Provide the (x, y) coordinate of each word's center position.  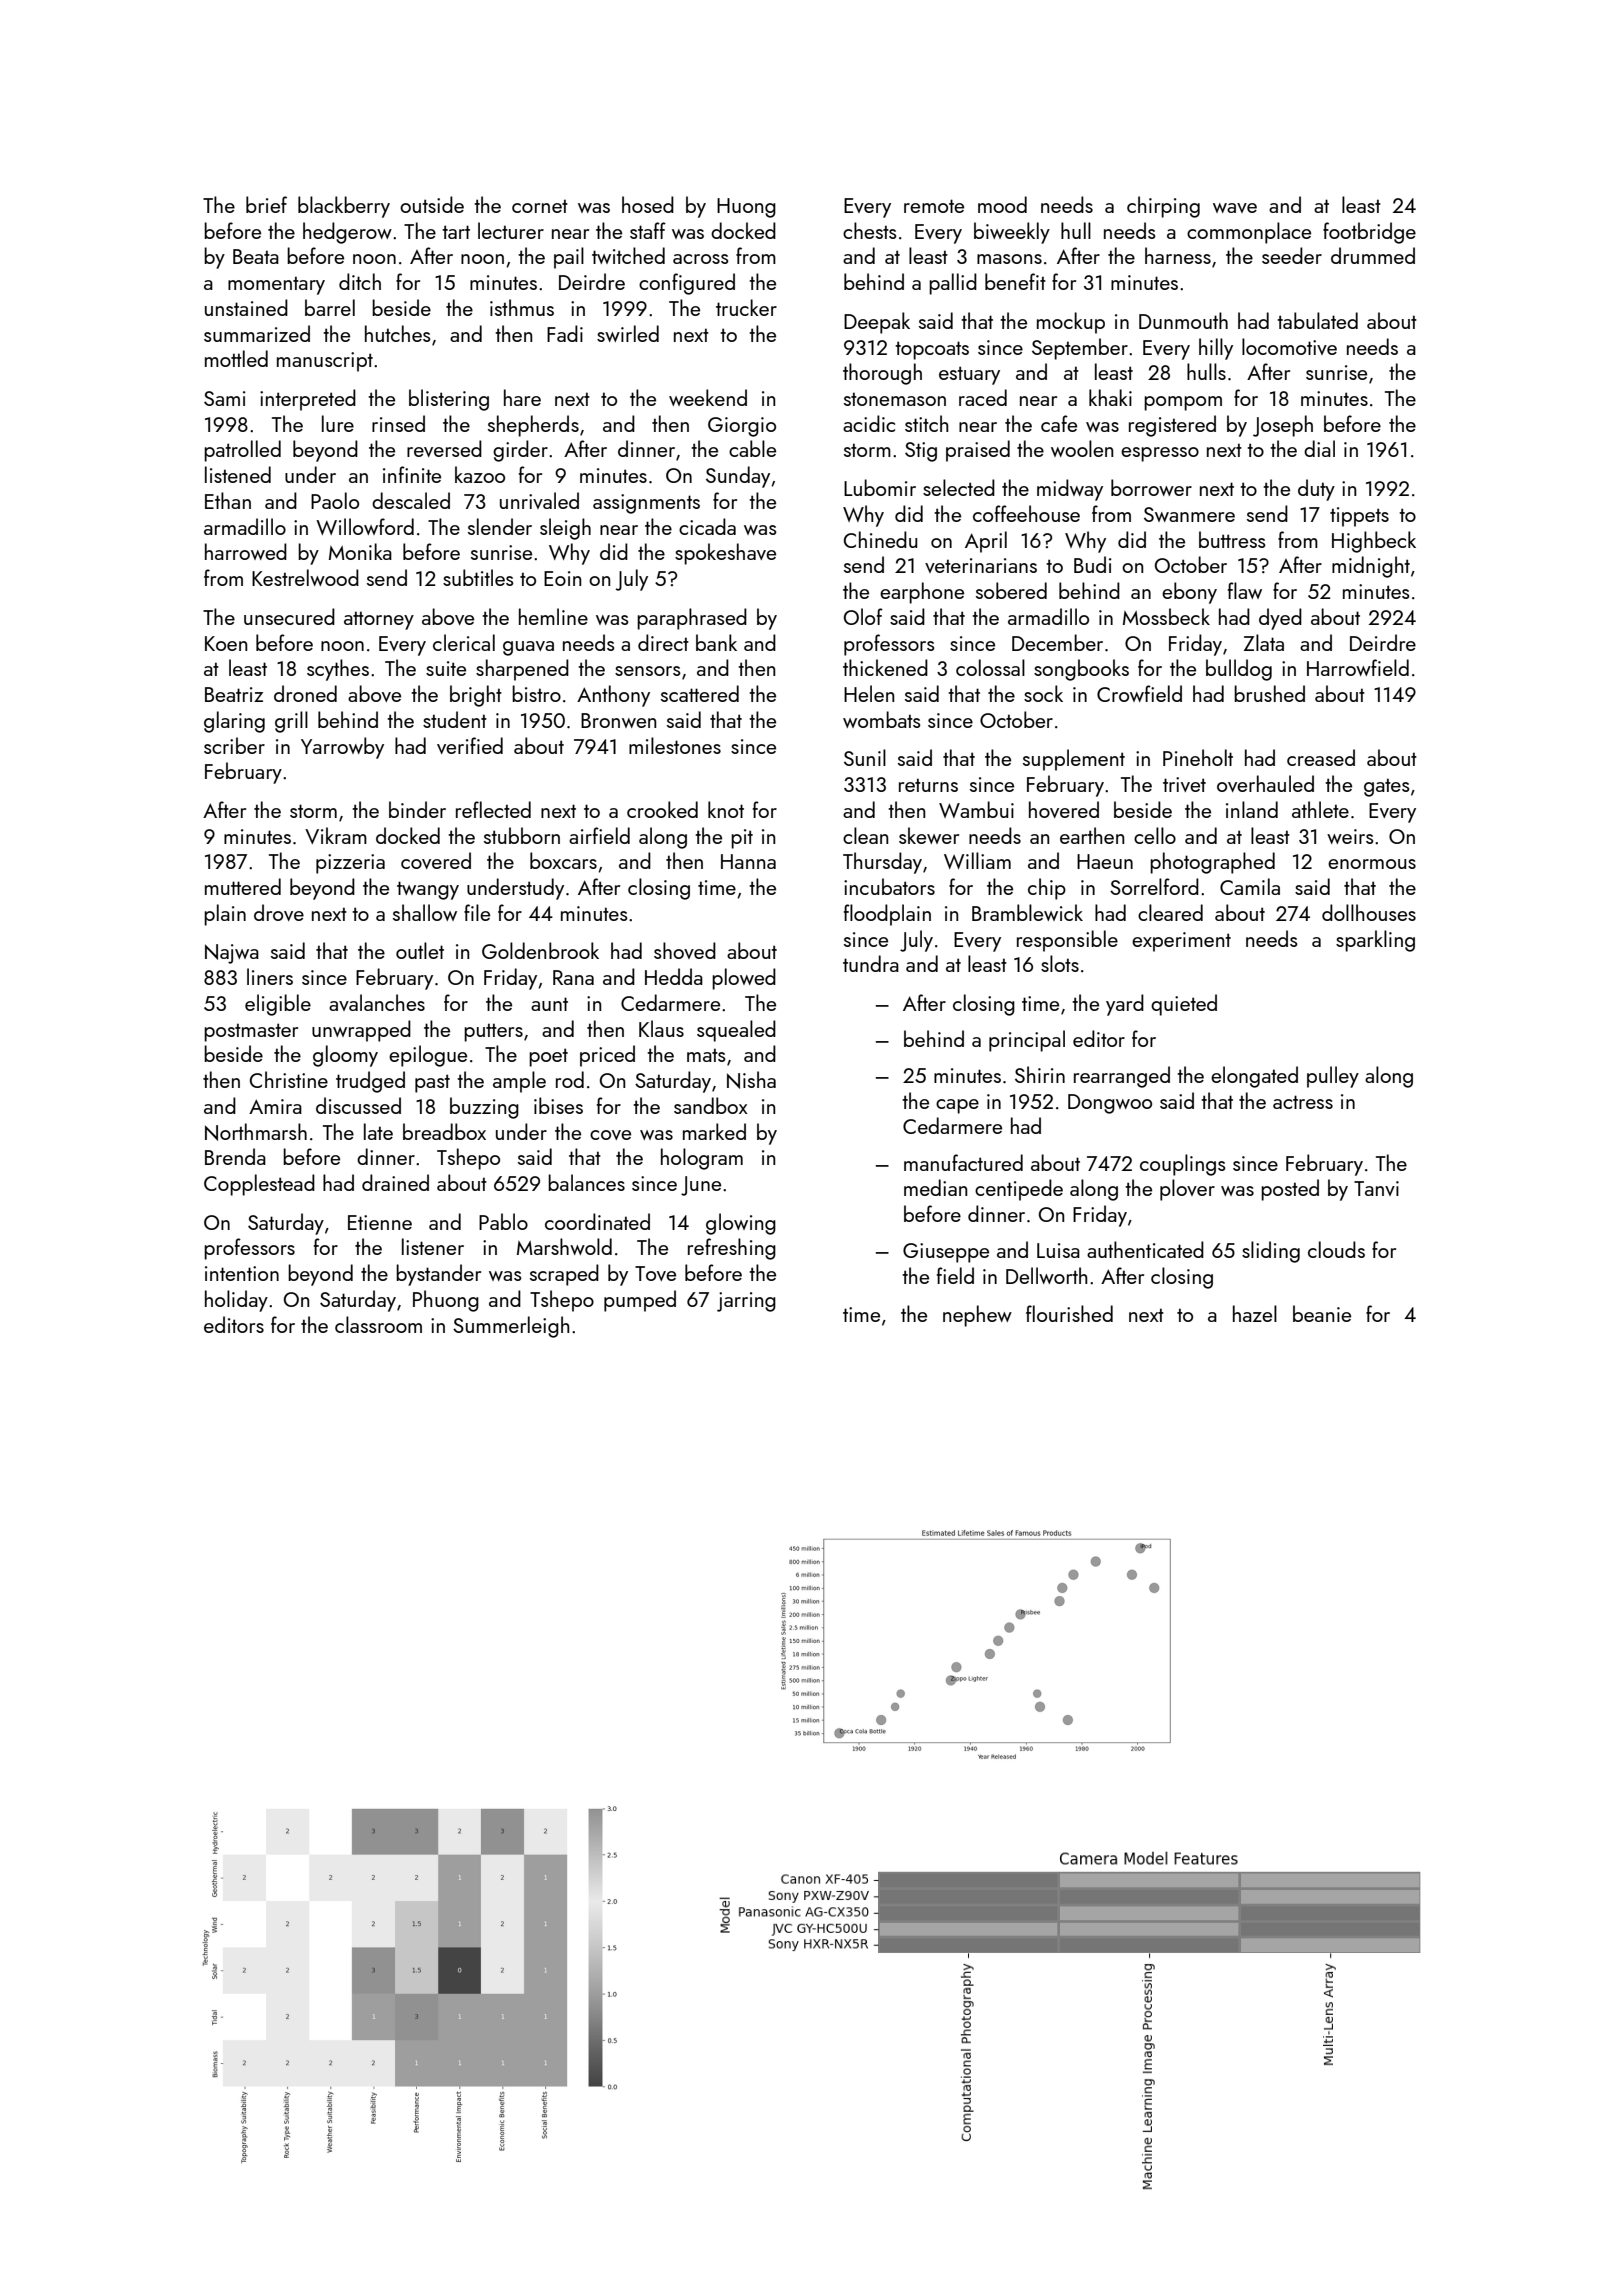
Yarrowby (342, 748)
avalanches (377, 1002)
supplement (1074, 760)
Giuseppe (946, 1253)
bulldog (1239, 670)
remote (934, 206)
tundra (871, 963)
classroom (378, 1324)
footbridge (1369, 233)
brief (266, 204)
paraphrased (692, 619)
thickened (885, 667)
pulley (1333, 1077)
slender (500, 526)
